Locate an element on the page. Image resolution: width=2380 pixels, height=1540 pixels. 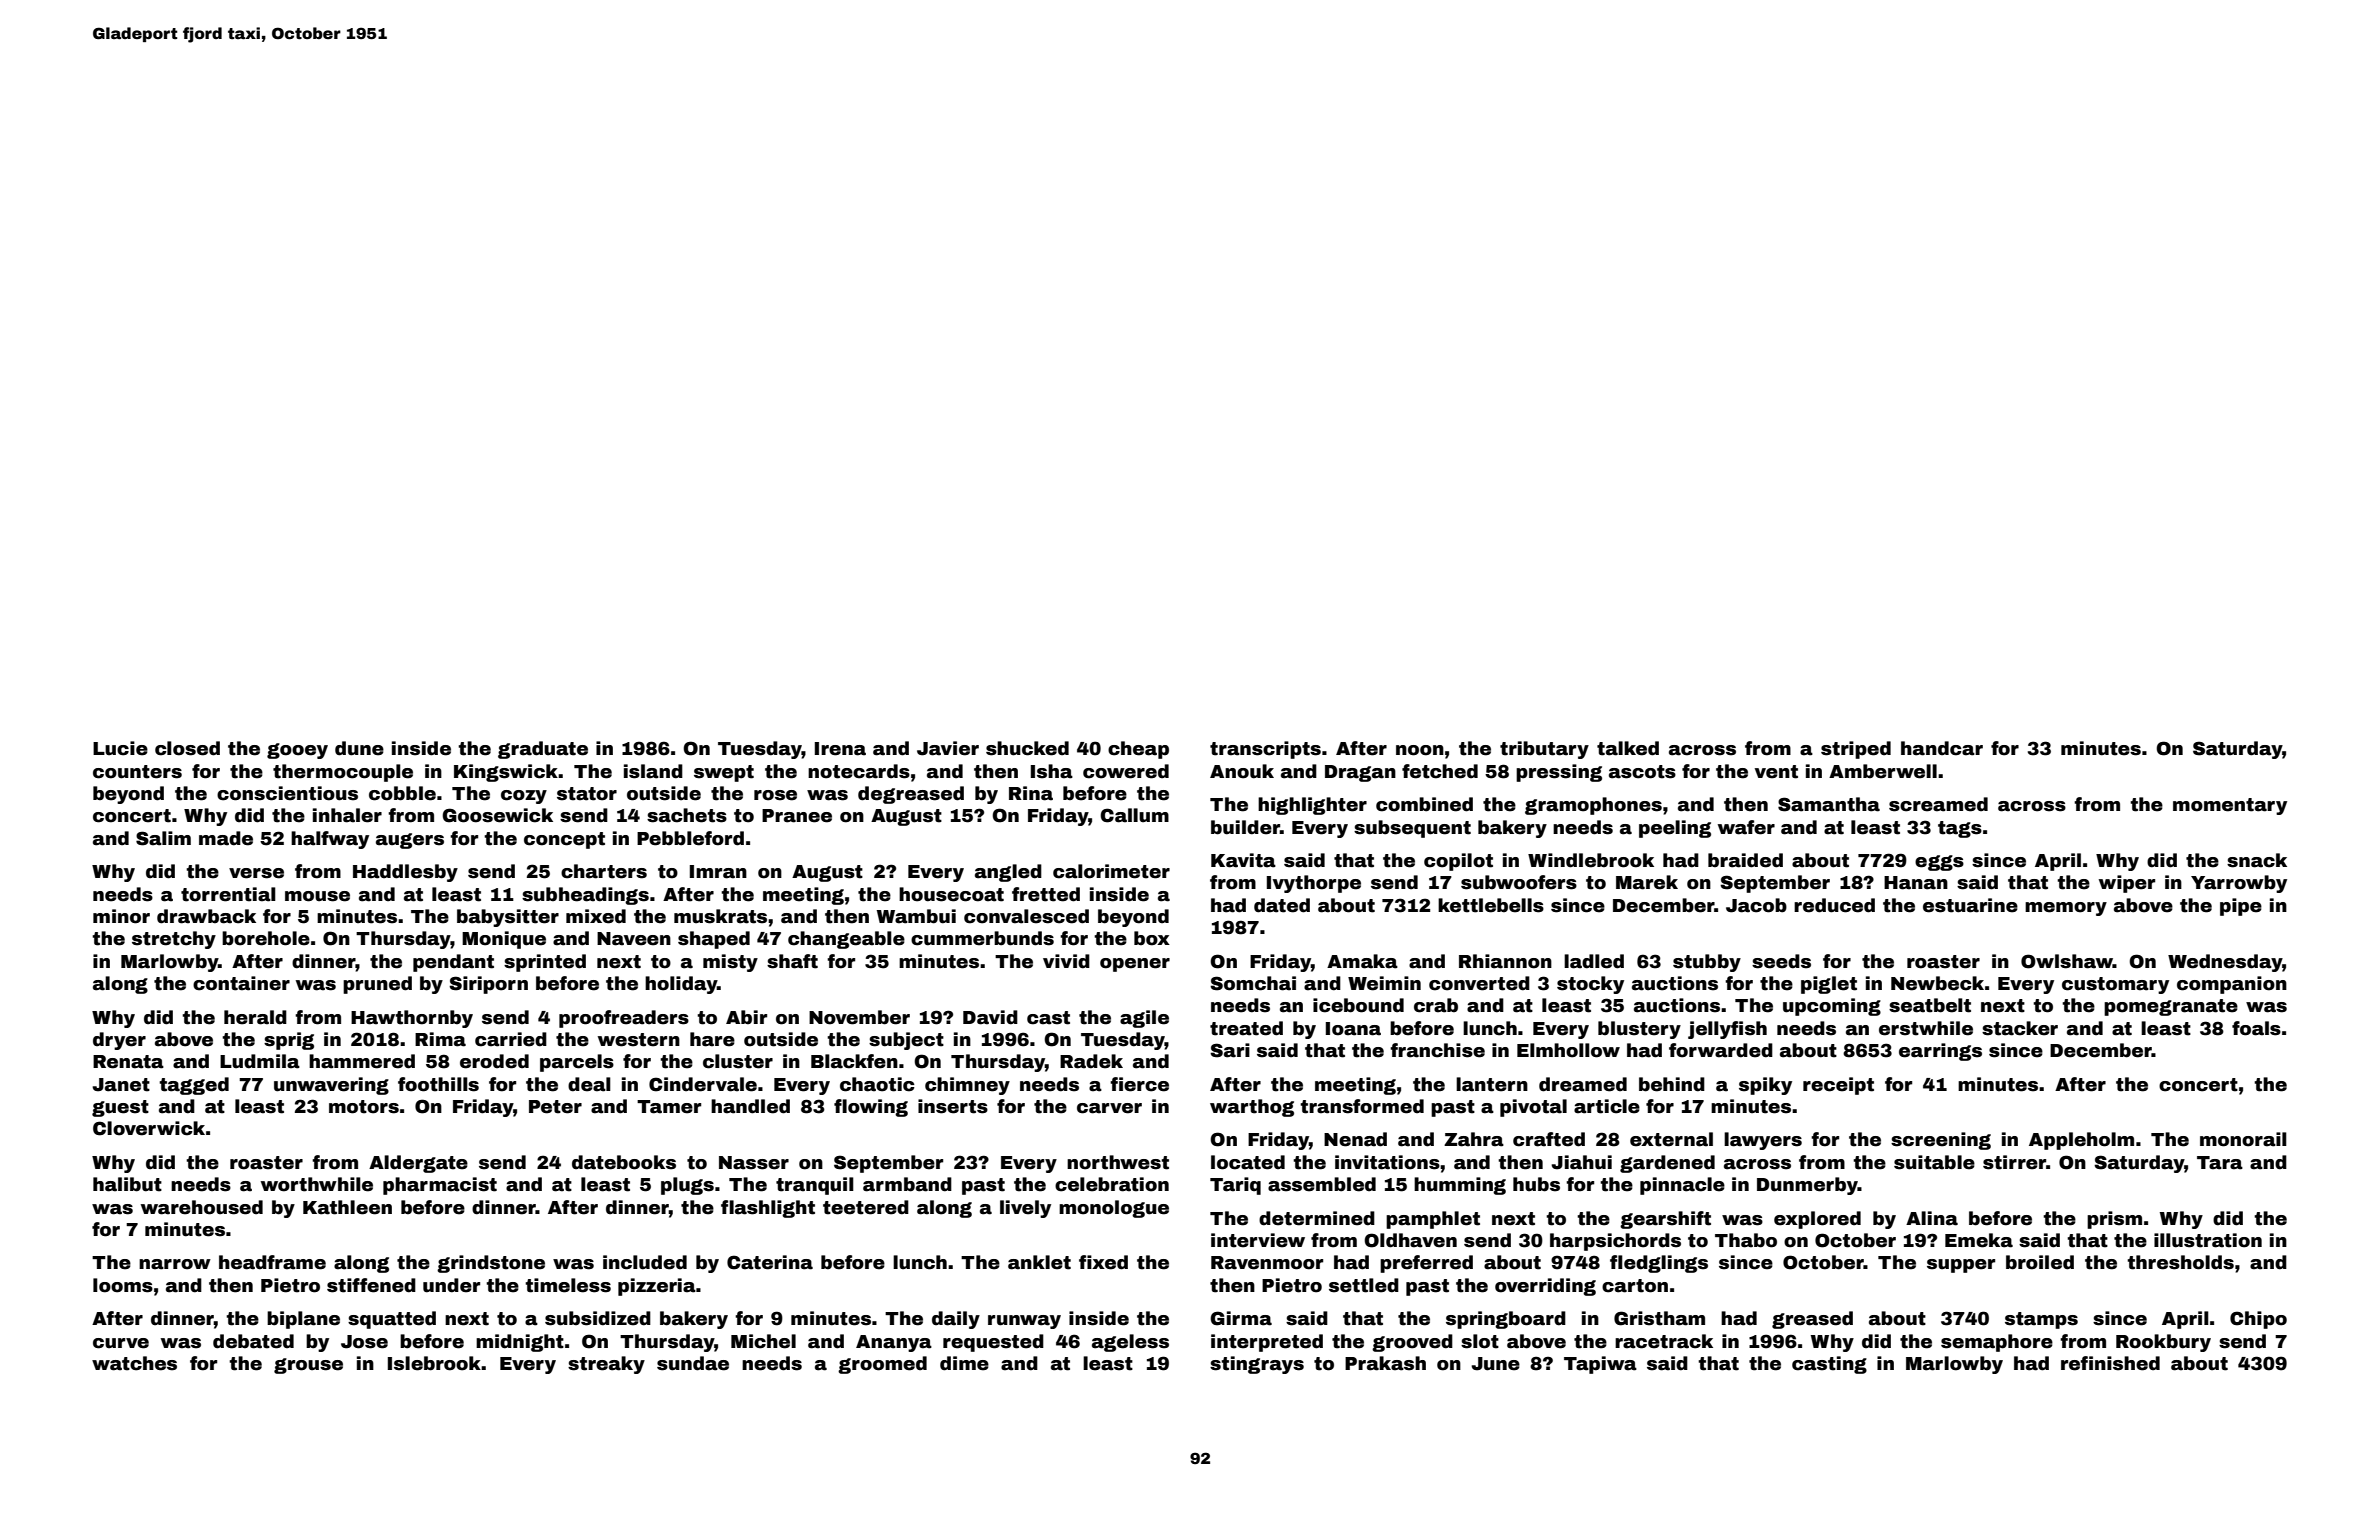
carried is located at coordinates (511, 1039).
